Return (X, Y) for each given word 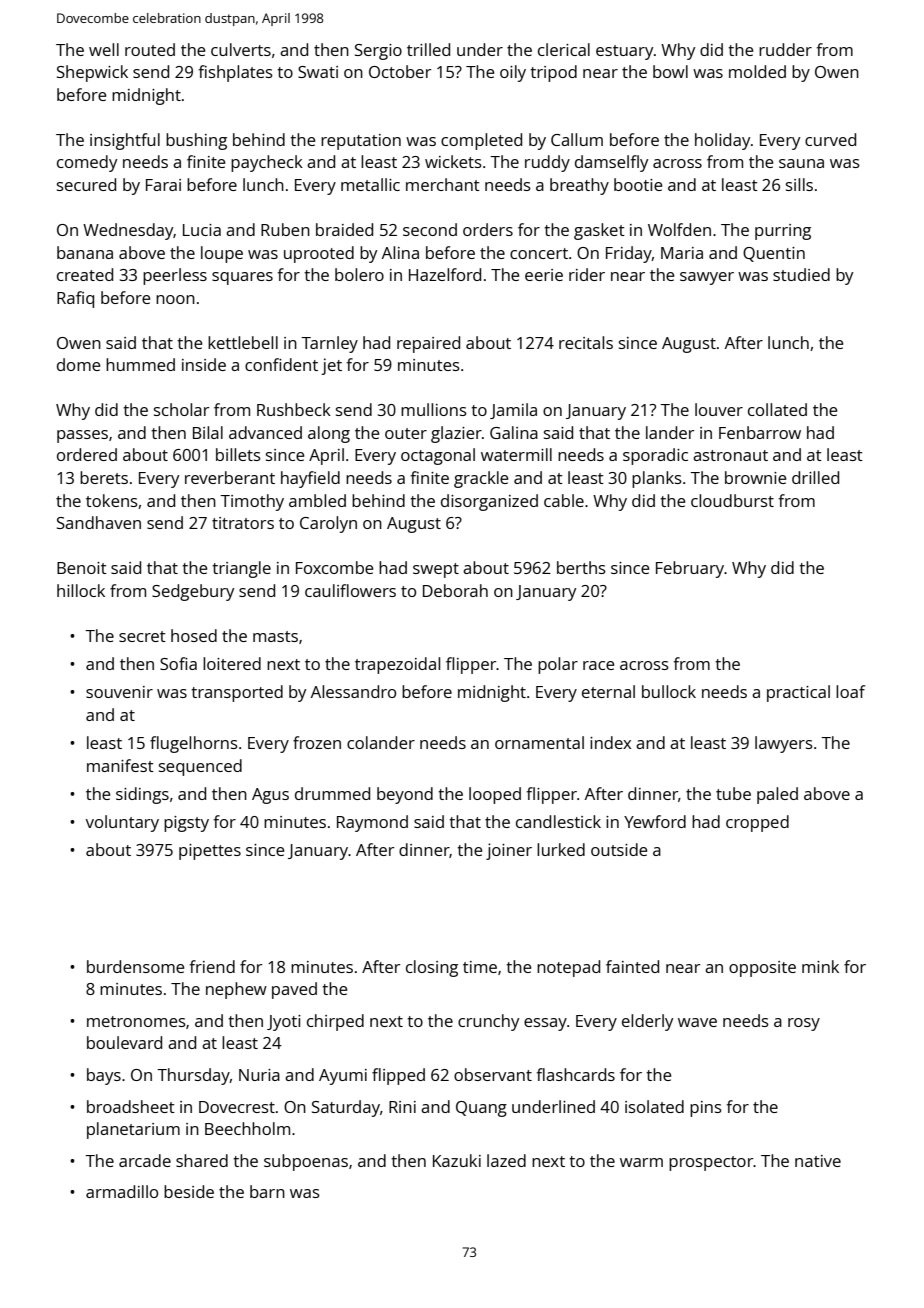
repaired (428, 344)
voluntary (122, 823)
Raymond (372, 823)
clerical (564, 49)
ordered (87, 454)
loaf (850, 691)
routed (150, 49)
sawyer (707, 278)
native (818, 1161)
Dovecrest (237, 1107)
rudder (785, 49)
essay (545, 1024)
